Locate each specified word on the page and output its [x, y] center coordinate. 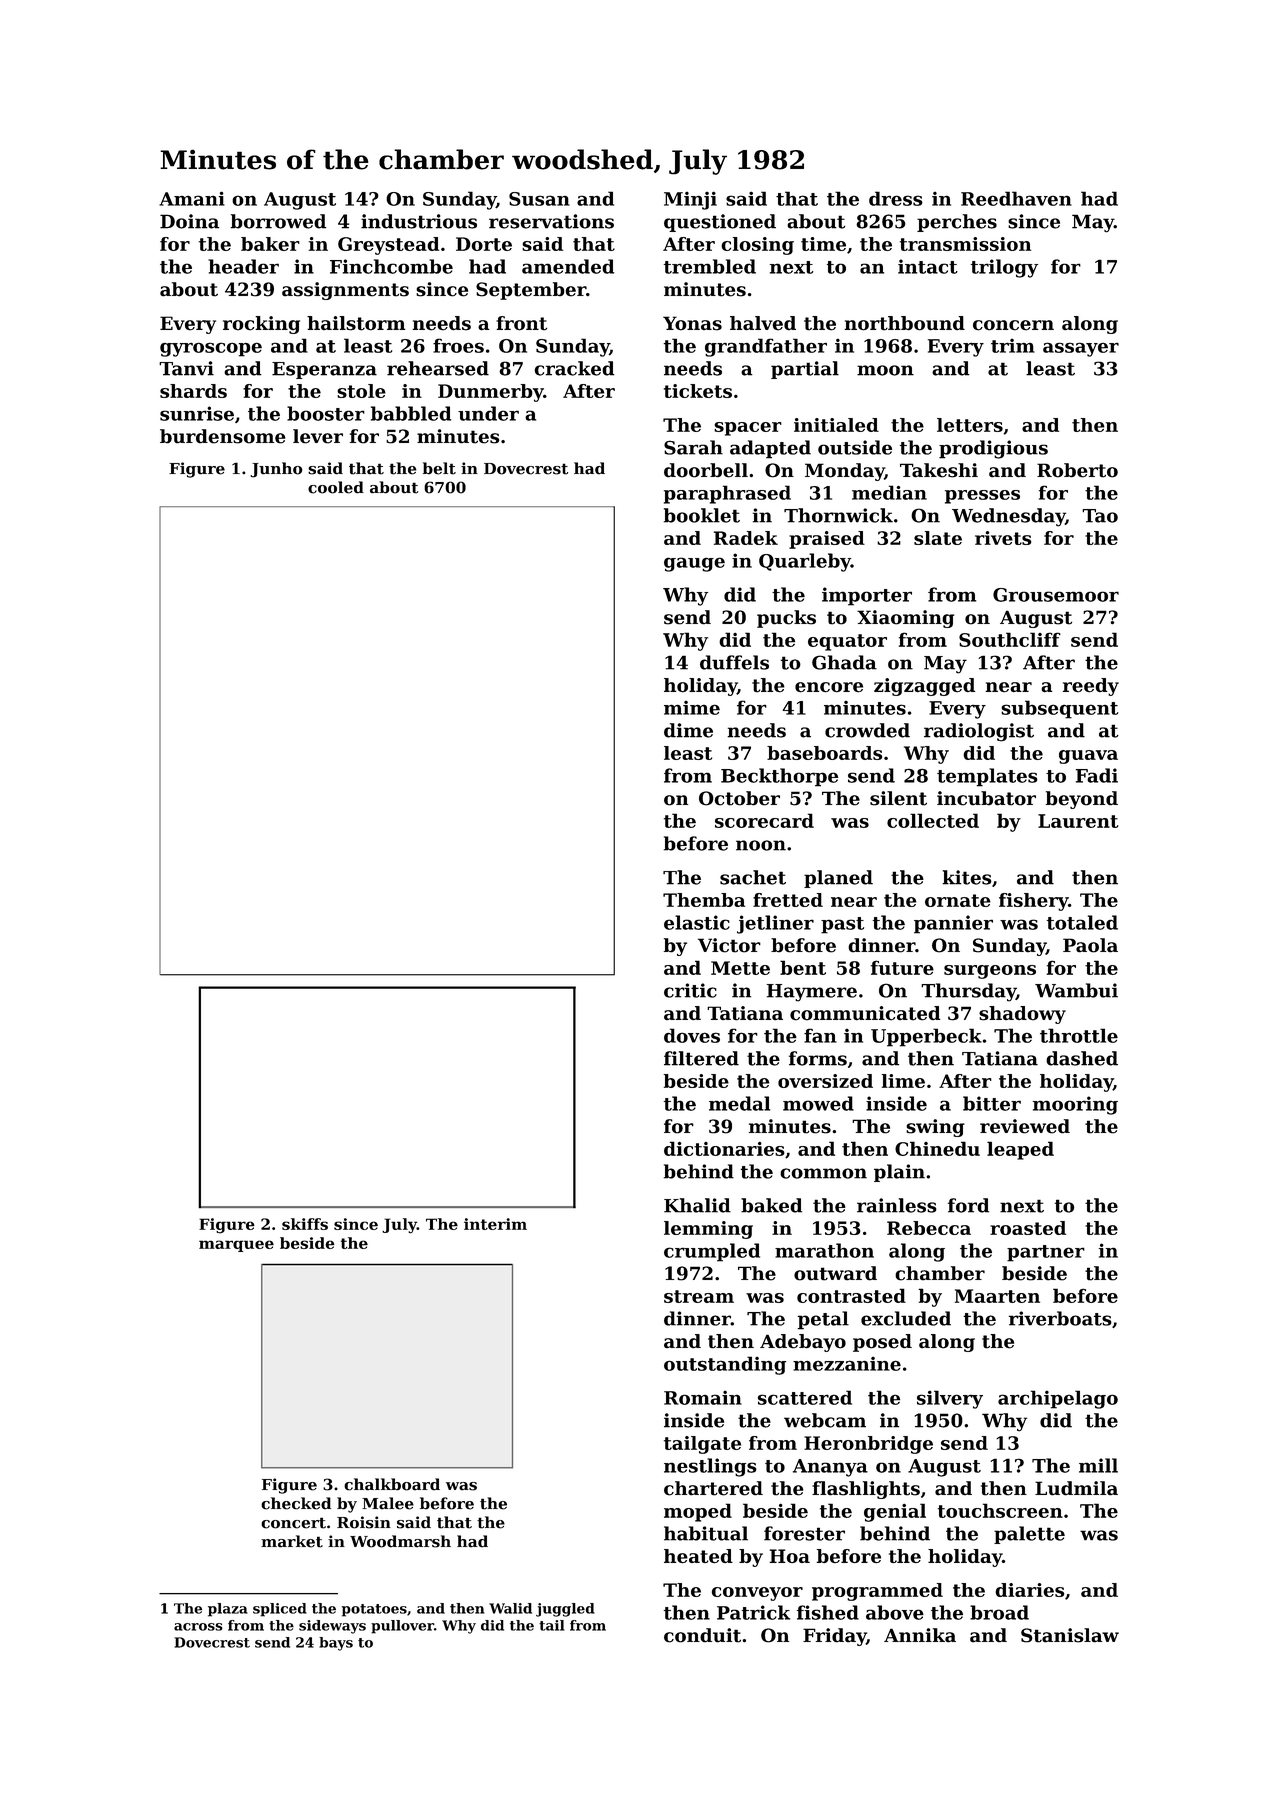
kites [967, 877]
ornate [958, 900]
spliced [280, 1610]
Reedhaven [1016, 198]
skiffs [305, 1224]
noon [761, 845]
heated [698, 1556]
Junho [276, 470]
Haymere [812, 993]
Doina [189, 221]
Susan [539, 199]
